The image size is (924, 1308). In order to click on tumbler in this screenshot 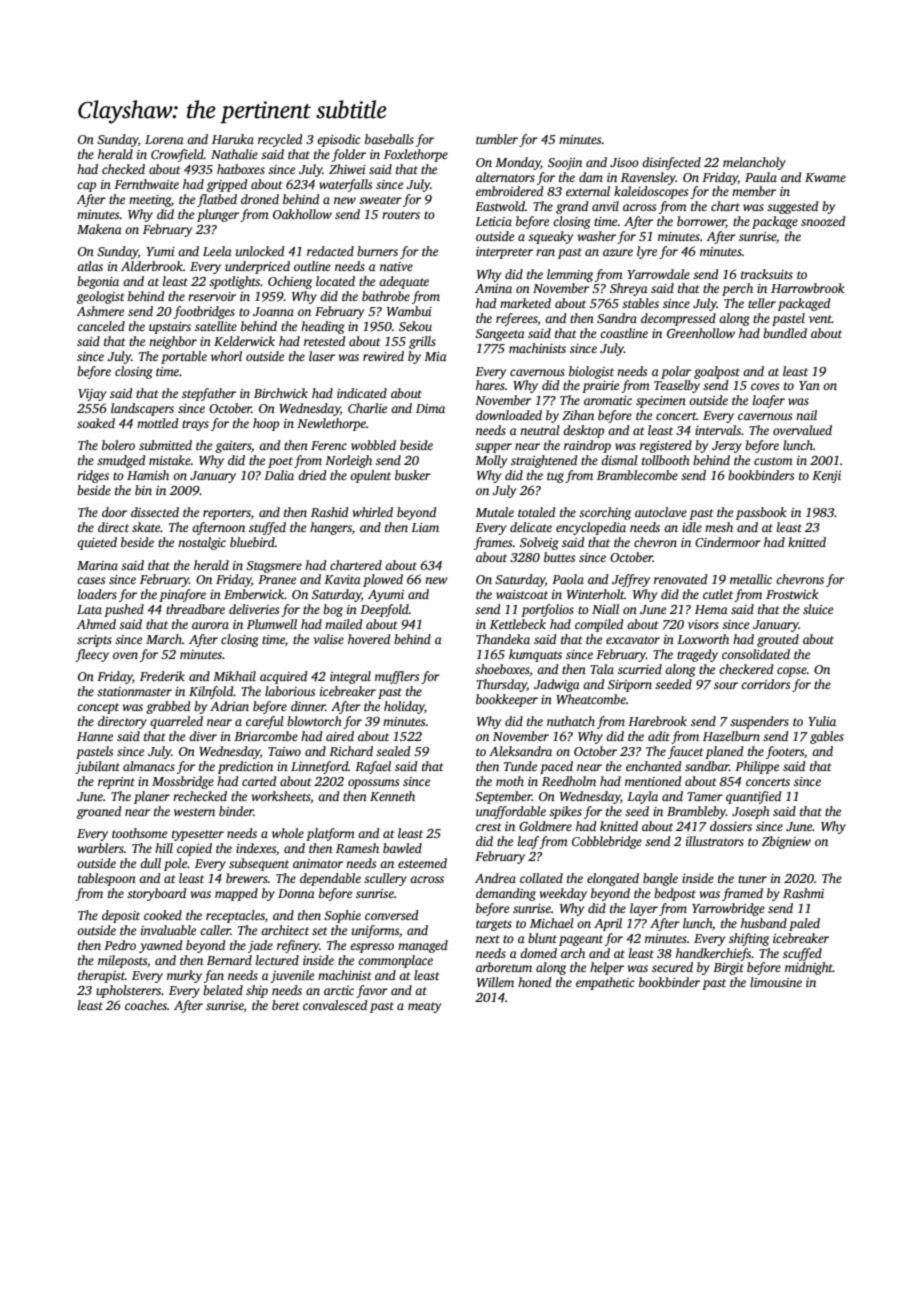, I will do `click(497, 139)`.
